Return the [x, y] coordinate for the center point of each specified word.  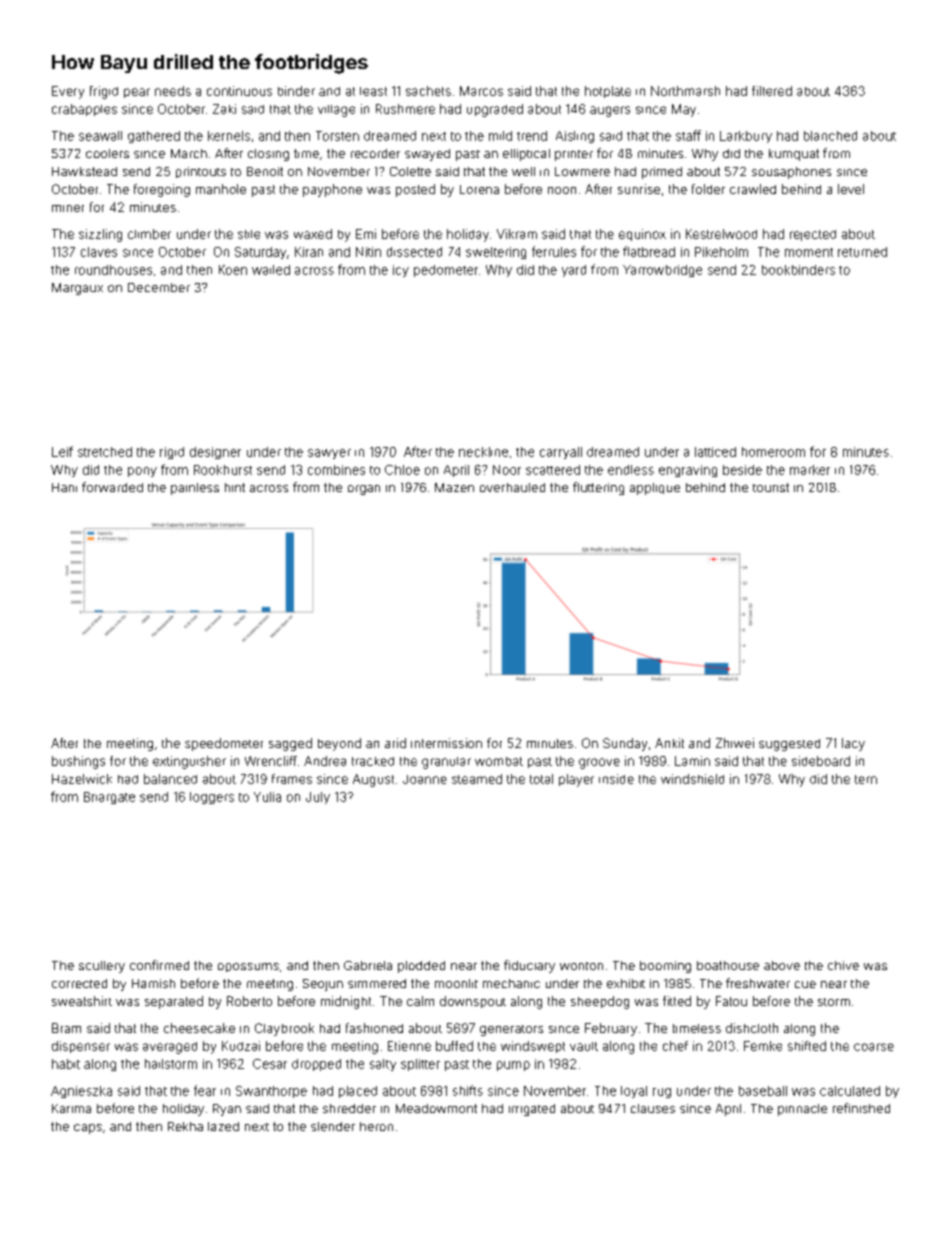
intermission [446, 743]
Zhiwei [735, 743]
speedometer [224, 744]
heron [376, 1126]
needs [173, 91]
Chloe [402, 470]
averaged [170, 1048]
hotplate [608, 92]
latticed [715, 452]
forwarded [112, 487]
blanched [830, 136]
